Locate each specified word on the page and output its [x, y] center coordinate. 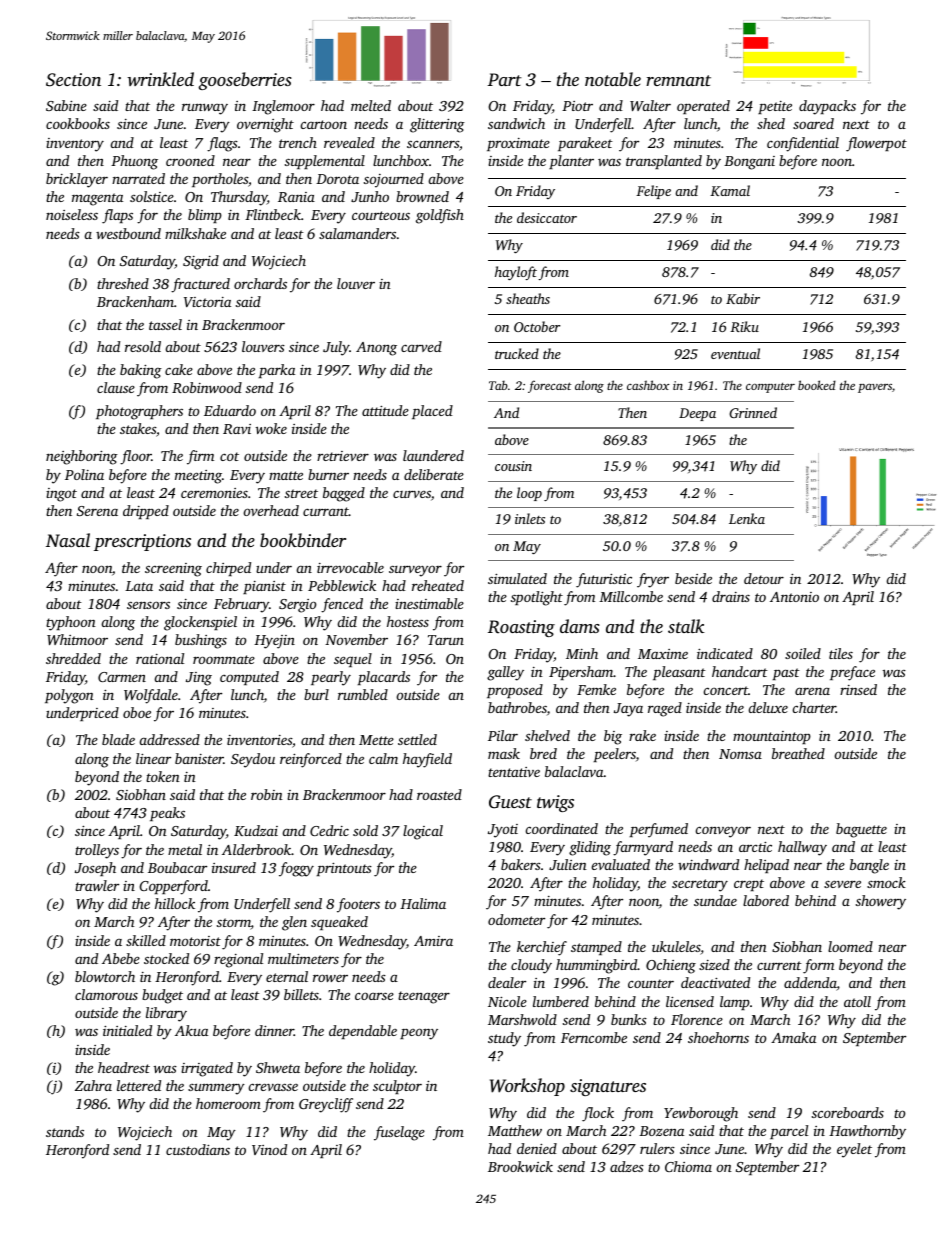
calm [383, 758]
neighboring [82, 457]
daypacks [827, 107]
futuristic [604, 580]
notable [613, 79]
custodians [198, 1149]
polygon [69, 696]
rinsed [858, 689]
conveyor [723, 832]
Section [73, 80]
